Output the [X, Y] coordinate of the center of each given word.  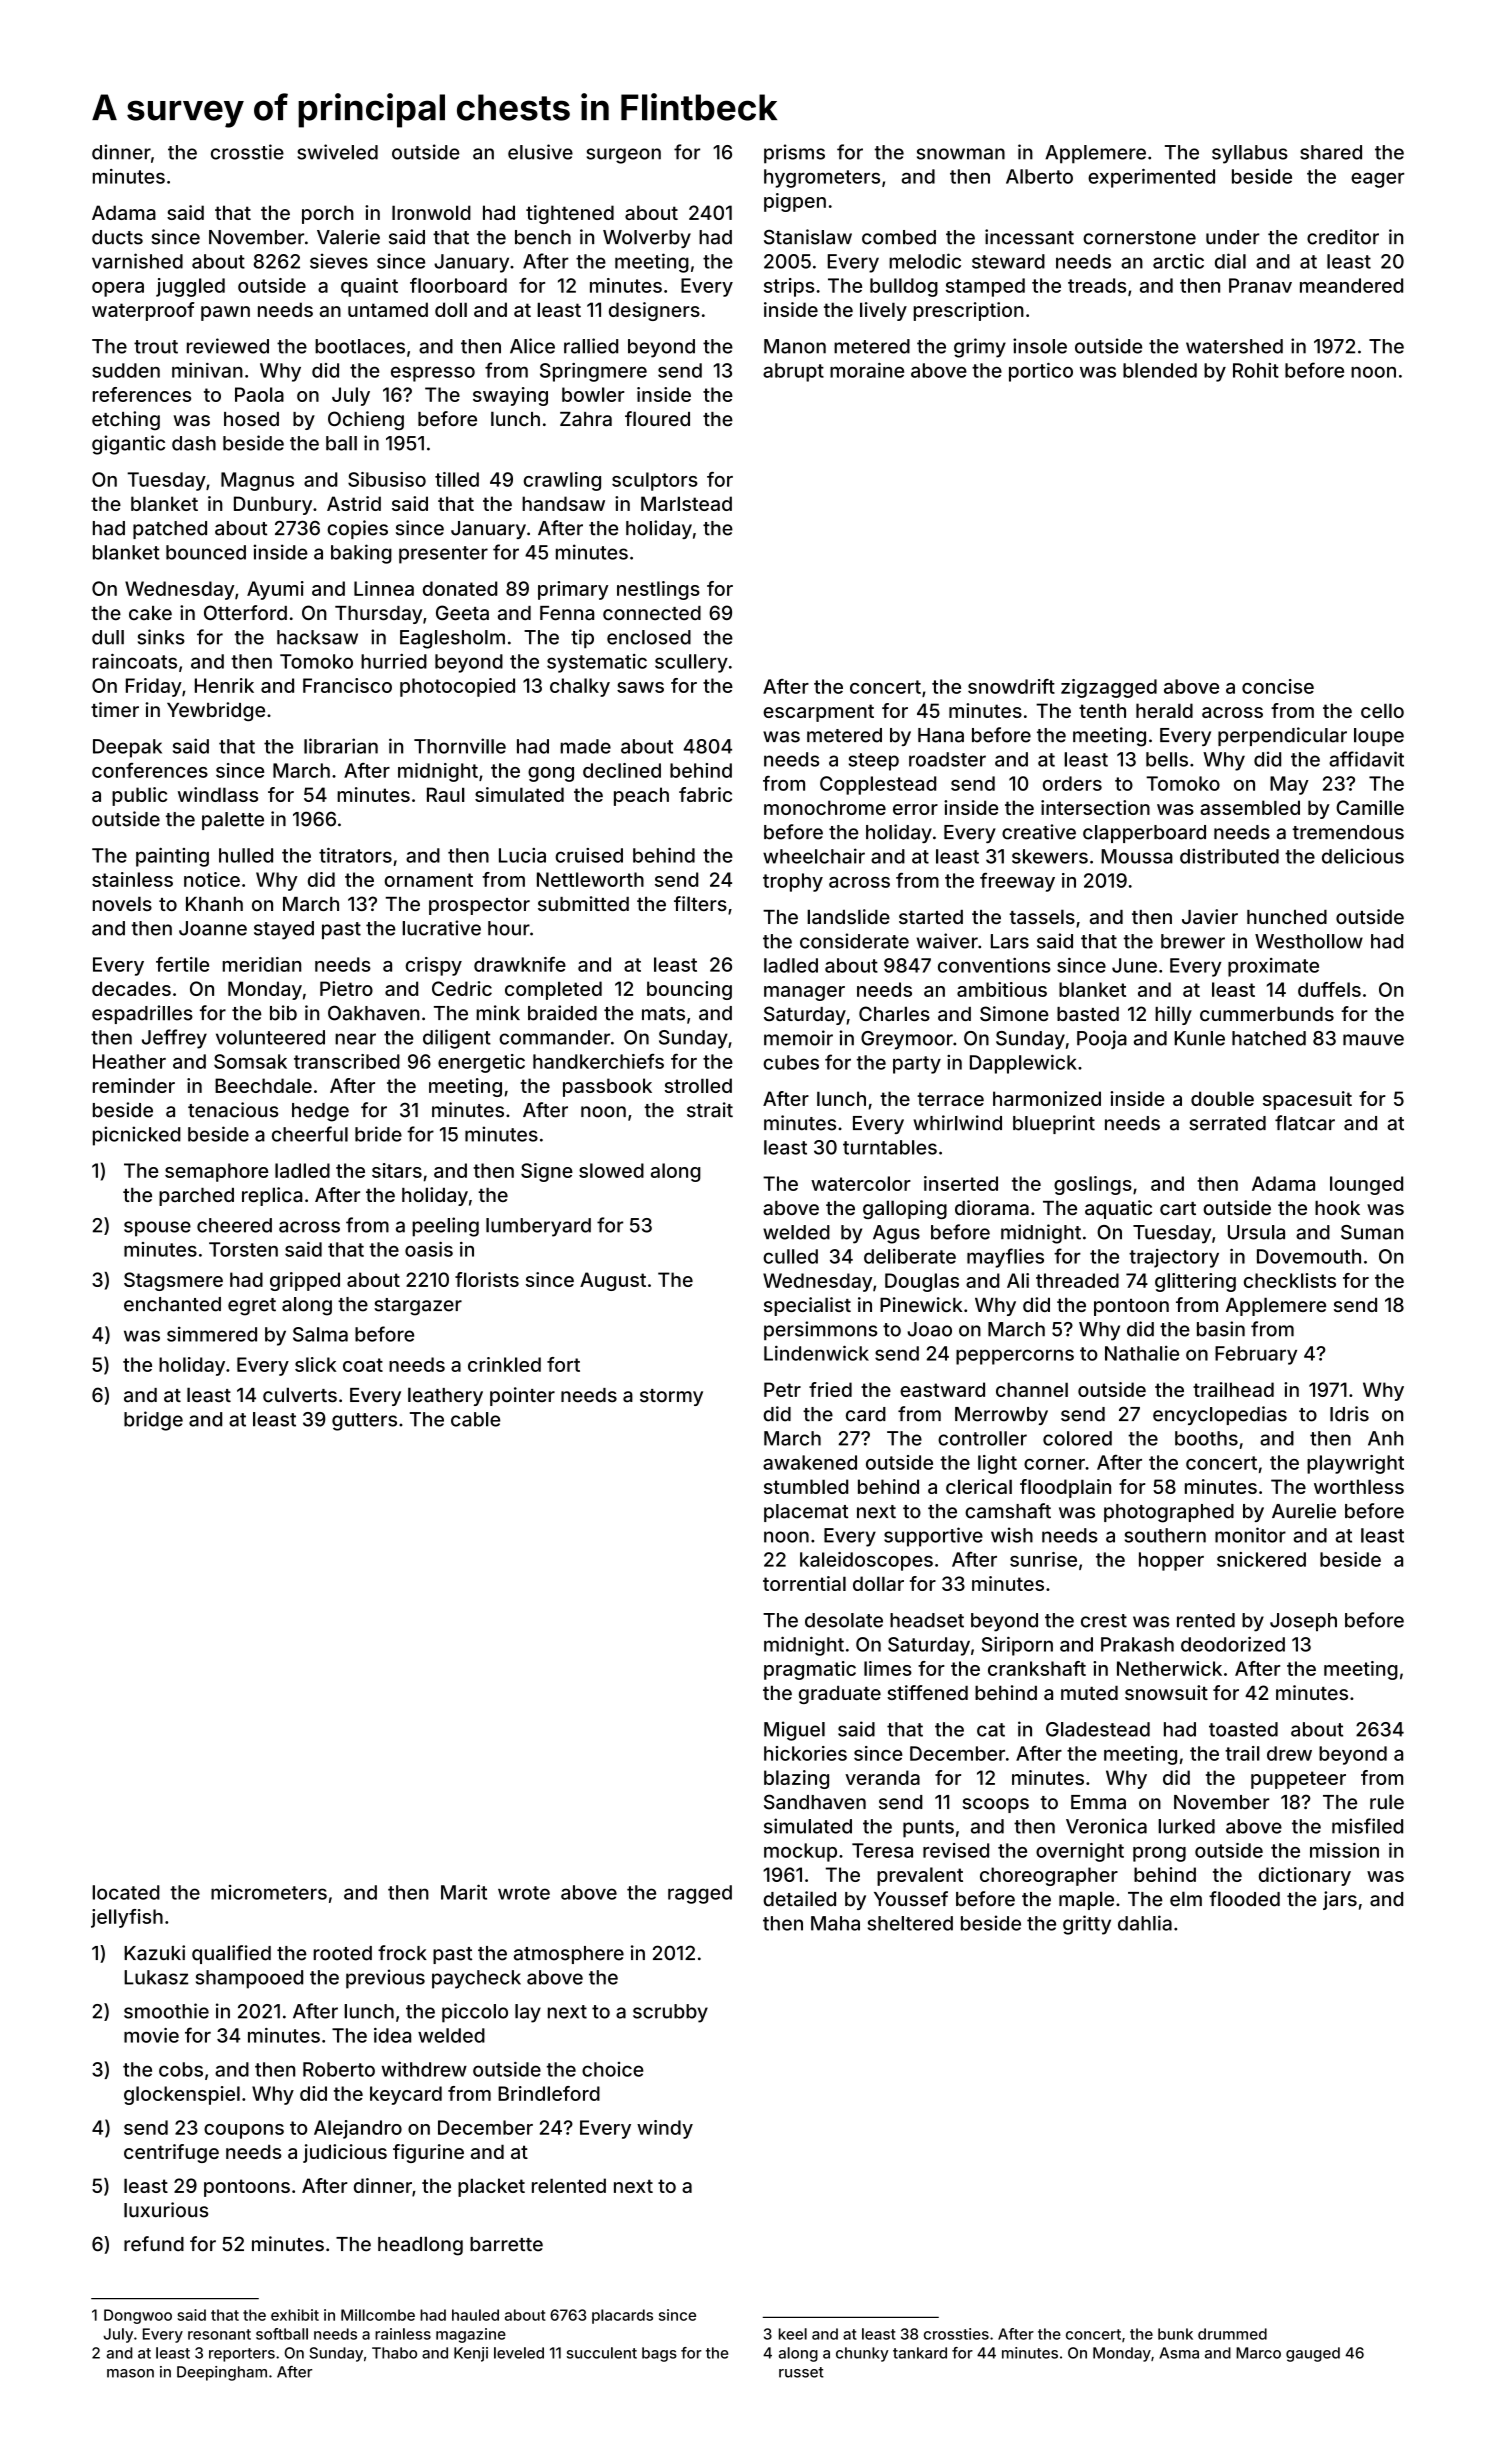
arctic [1178, 261]
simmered [212, 1334]
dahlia [1145, 1923]
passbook [607, 1087]
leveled [519, 2353]
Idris [1349, 1414]
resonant [219, 2334]
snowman [961, 154]
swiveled [337, 152]
